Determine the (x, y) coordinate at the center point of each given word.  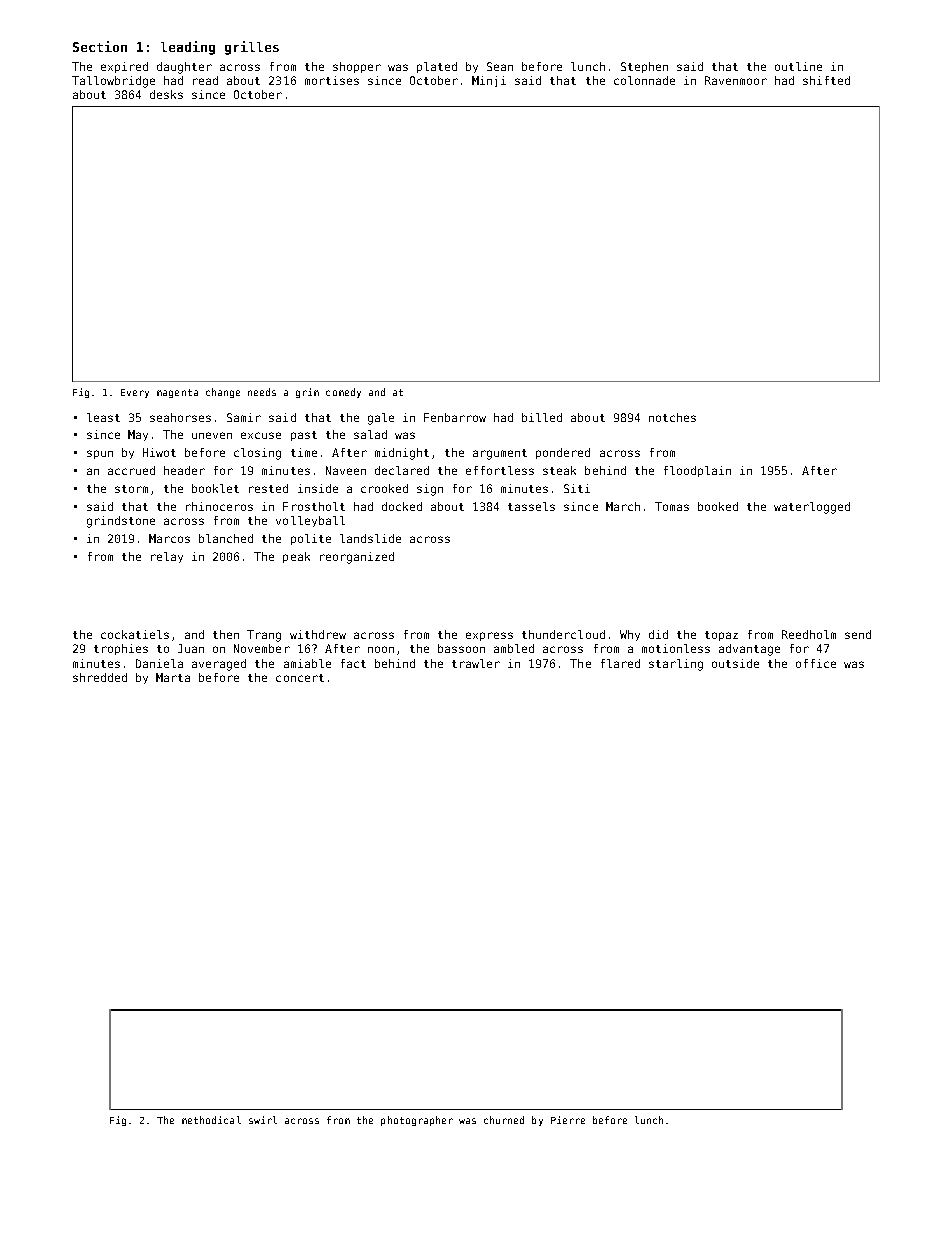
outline (798, 66)
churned (504, 1120)
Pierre (568, 1120)
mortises (332, 80)
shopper (357, 67)
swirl (263, 1120)
